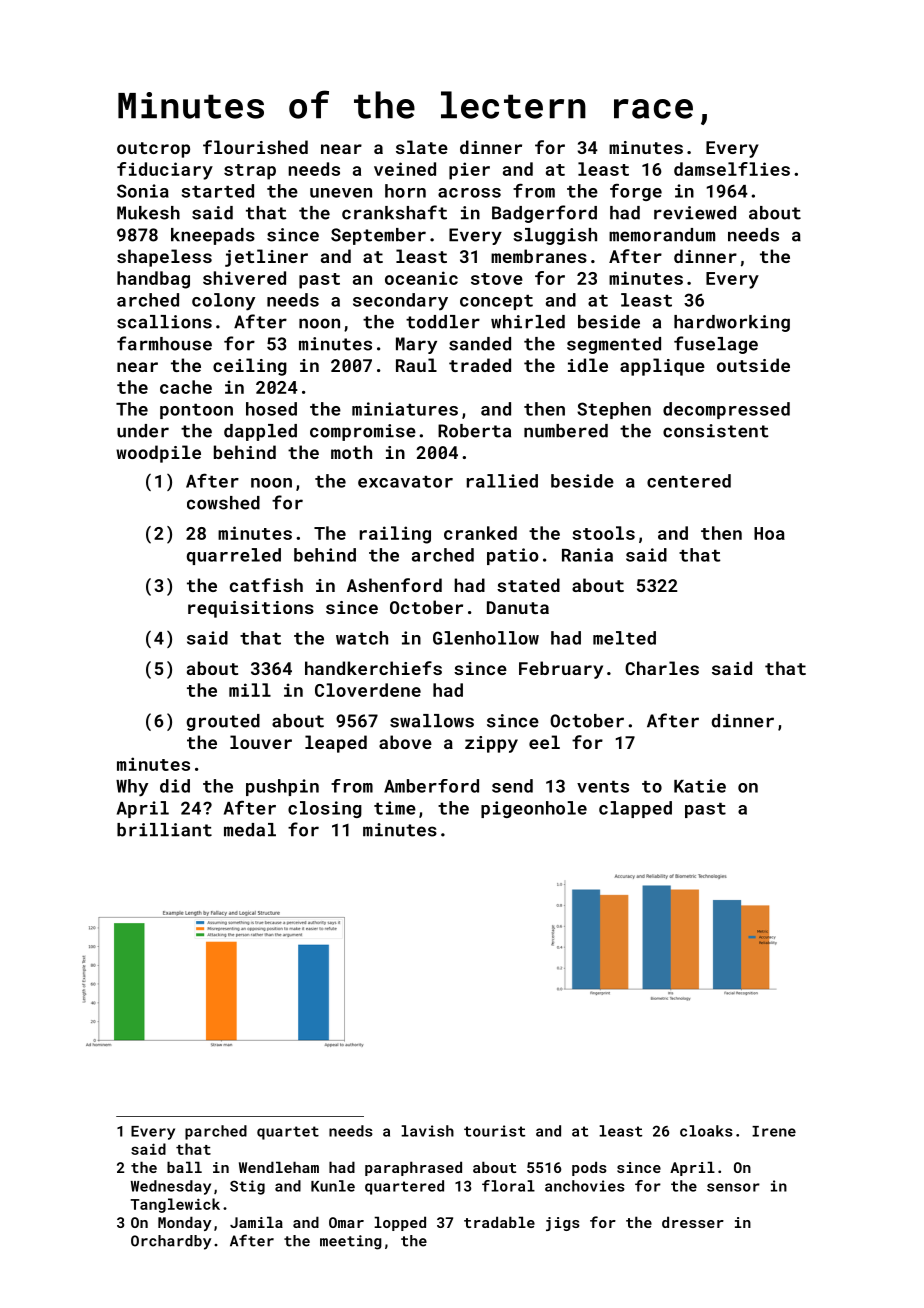 This image has width=924, height=1308. Describe the element at coordinates (251, 609) in the image. I see `requisitions` at that location.
